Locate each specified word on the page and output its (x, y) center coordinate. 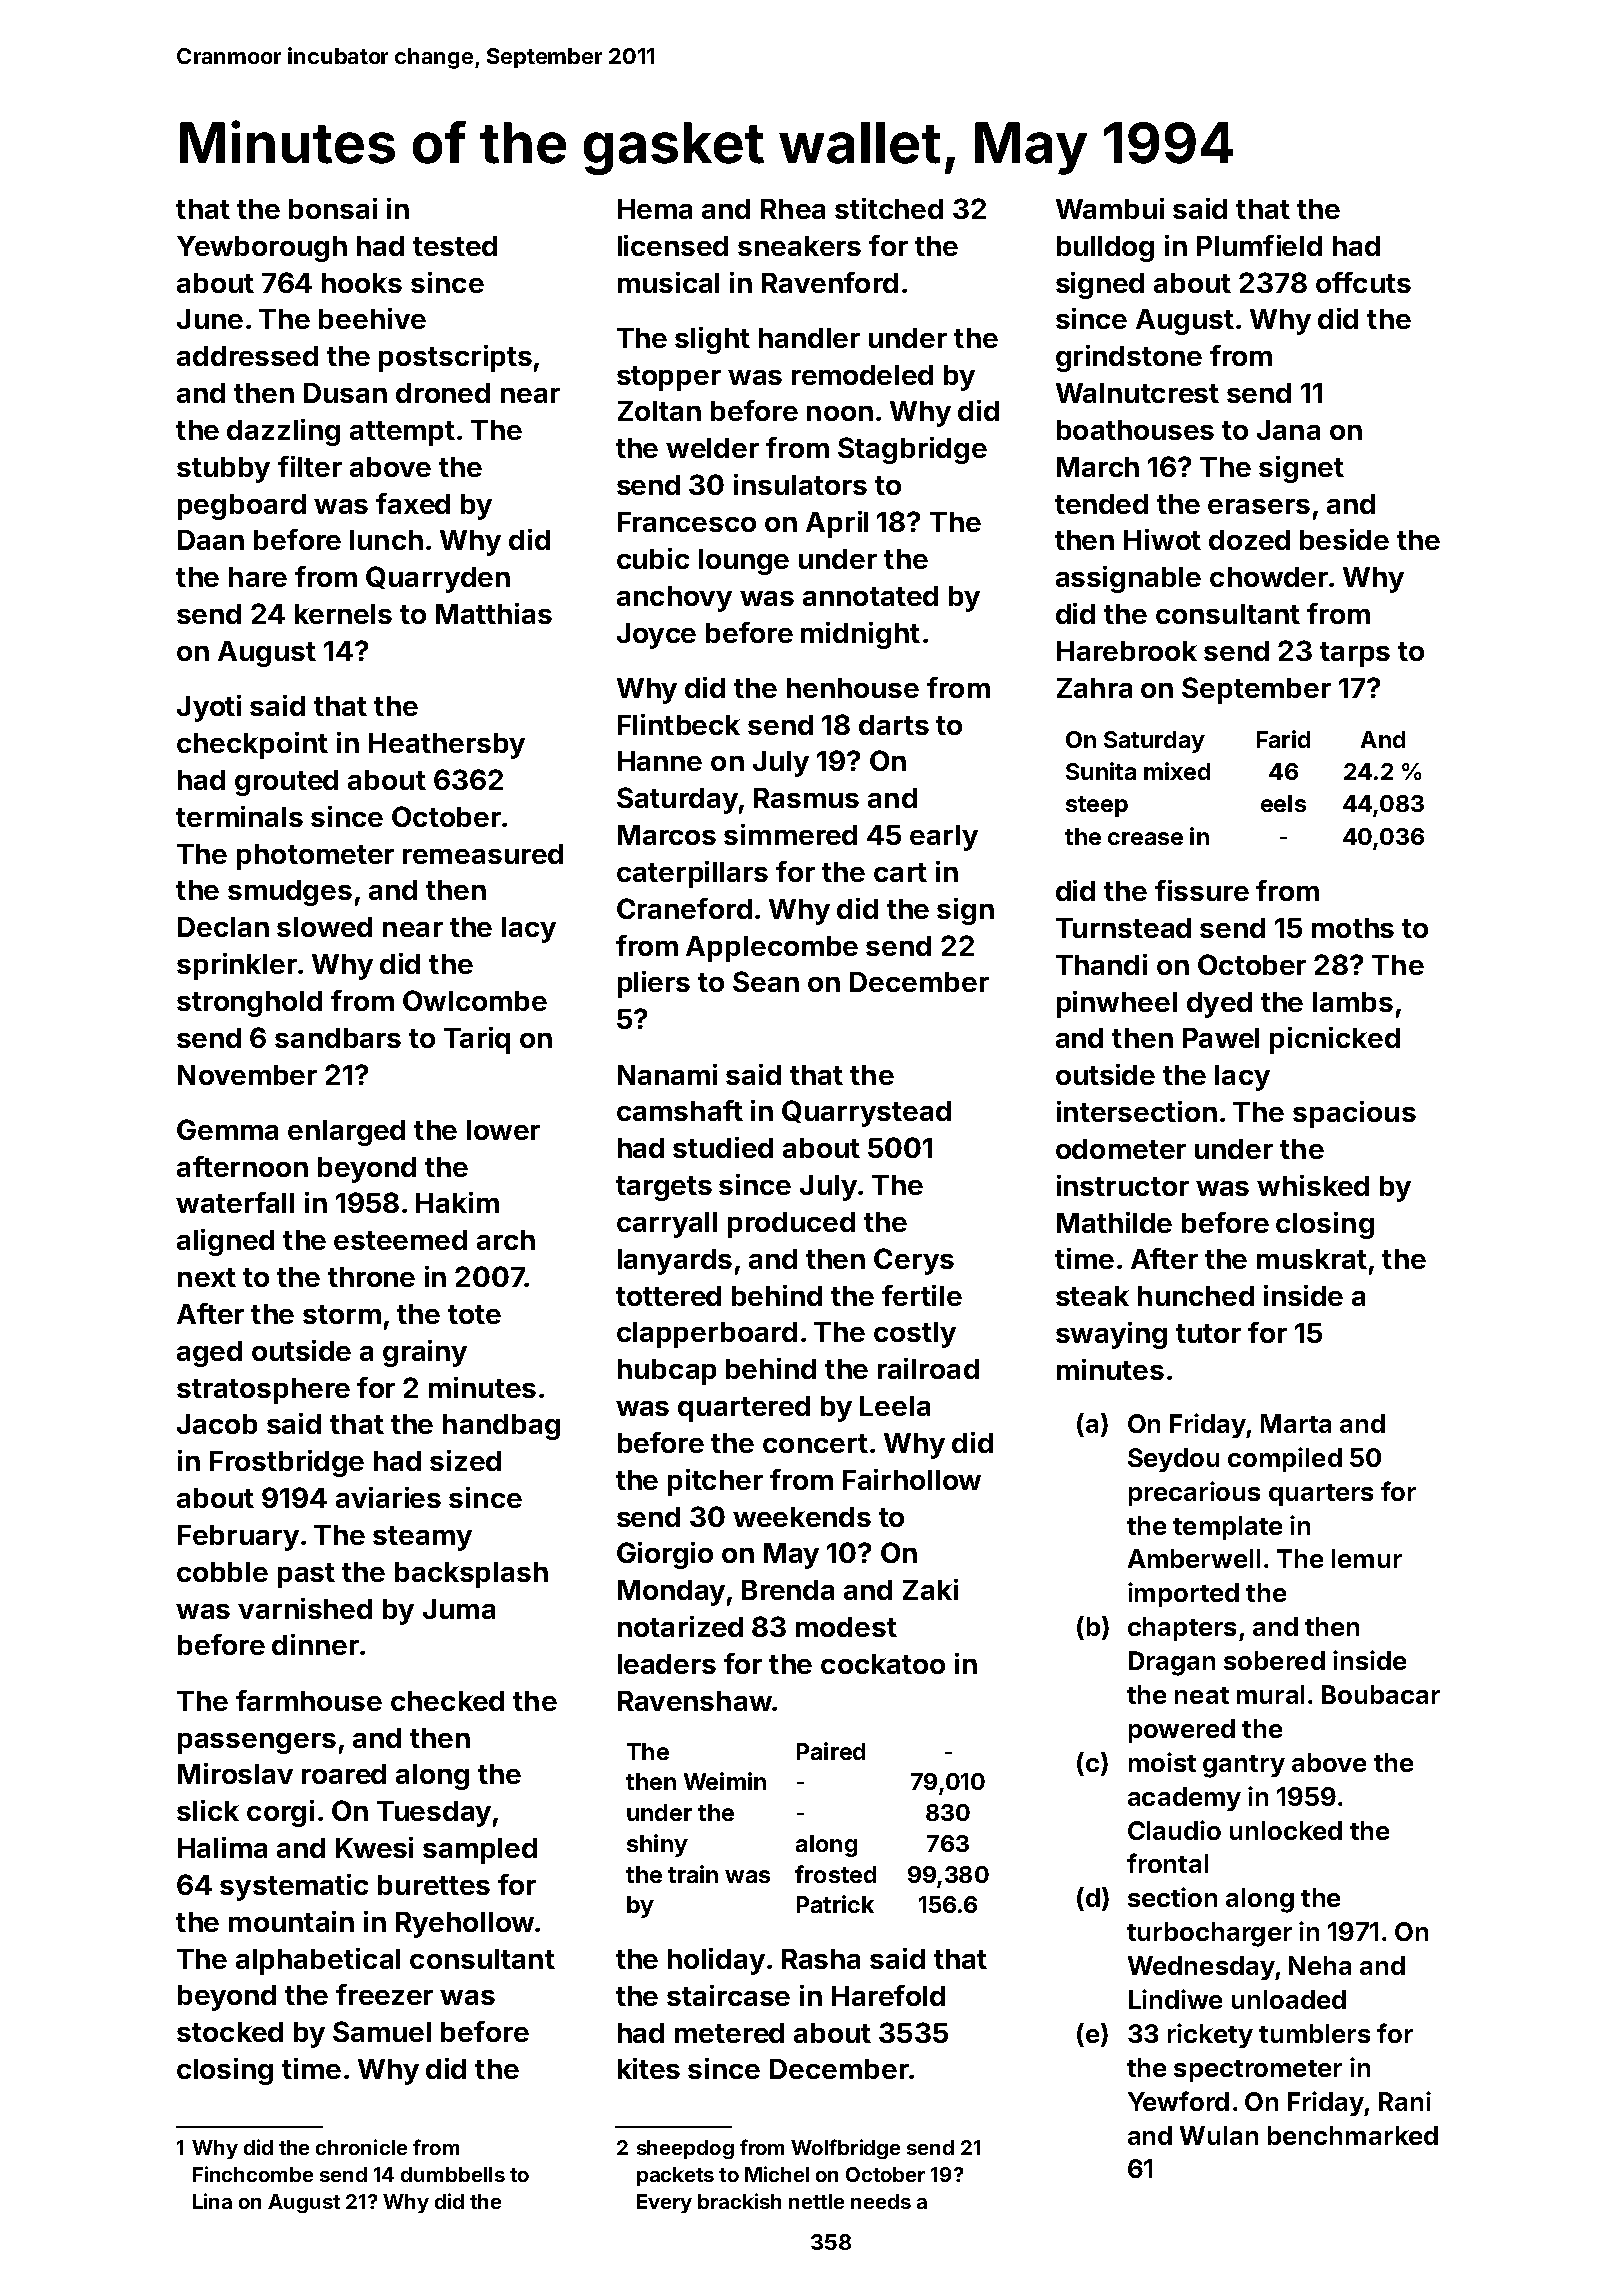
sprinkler (237, 966)
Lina (212, 2201)
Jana (1288, 430)
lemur (1367, 1558)
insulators (800, 484)
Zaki (930, 1589)
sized (465, 1460)
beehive (372, 318)
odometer (1121, 1149)
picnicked (1335, 1040)
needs (881, 2201)
